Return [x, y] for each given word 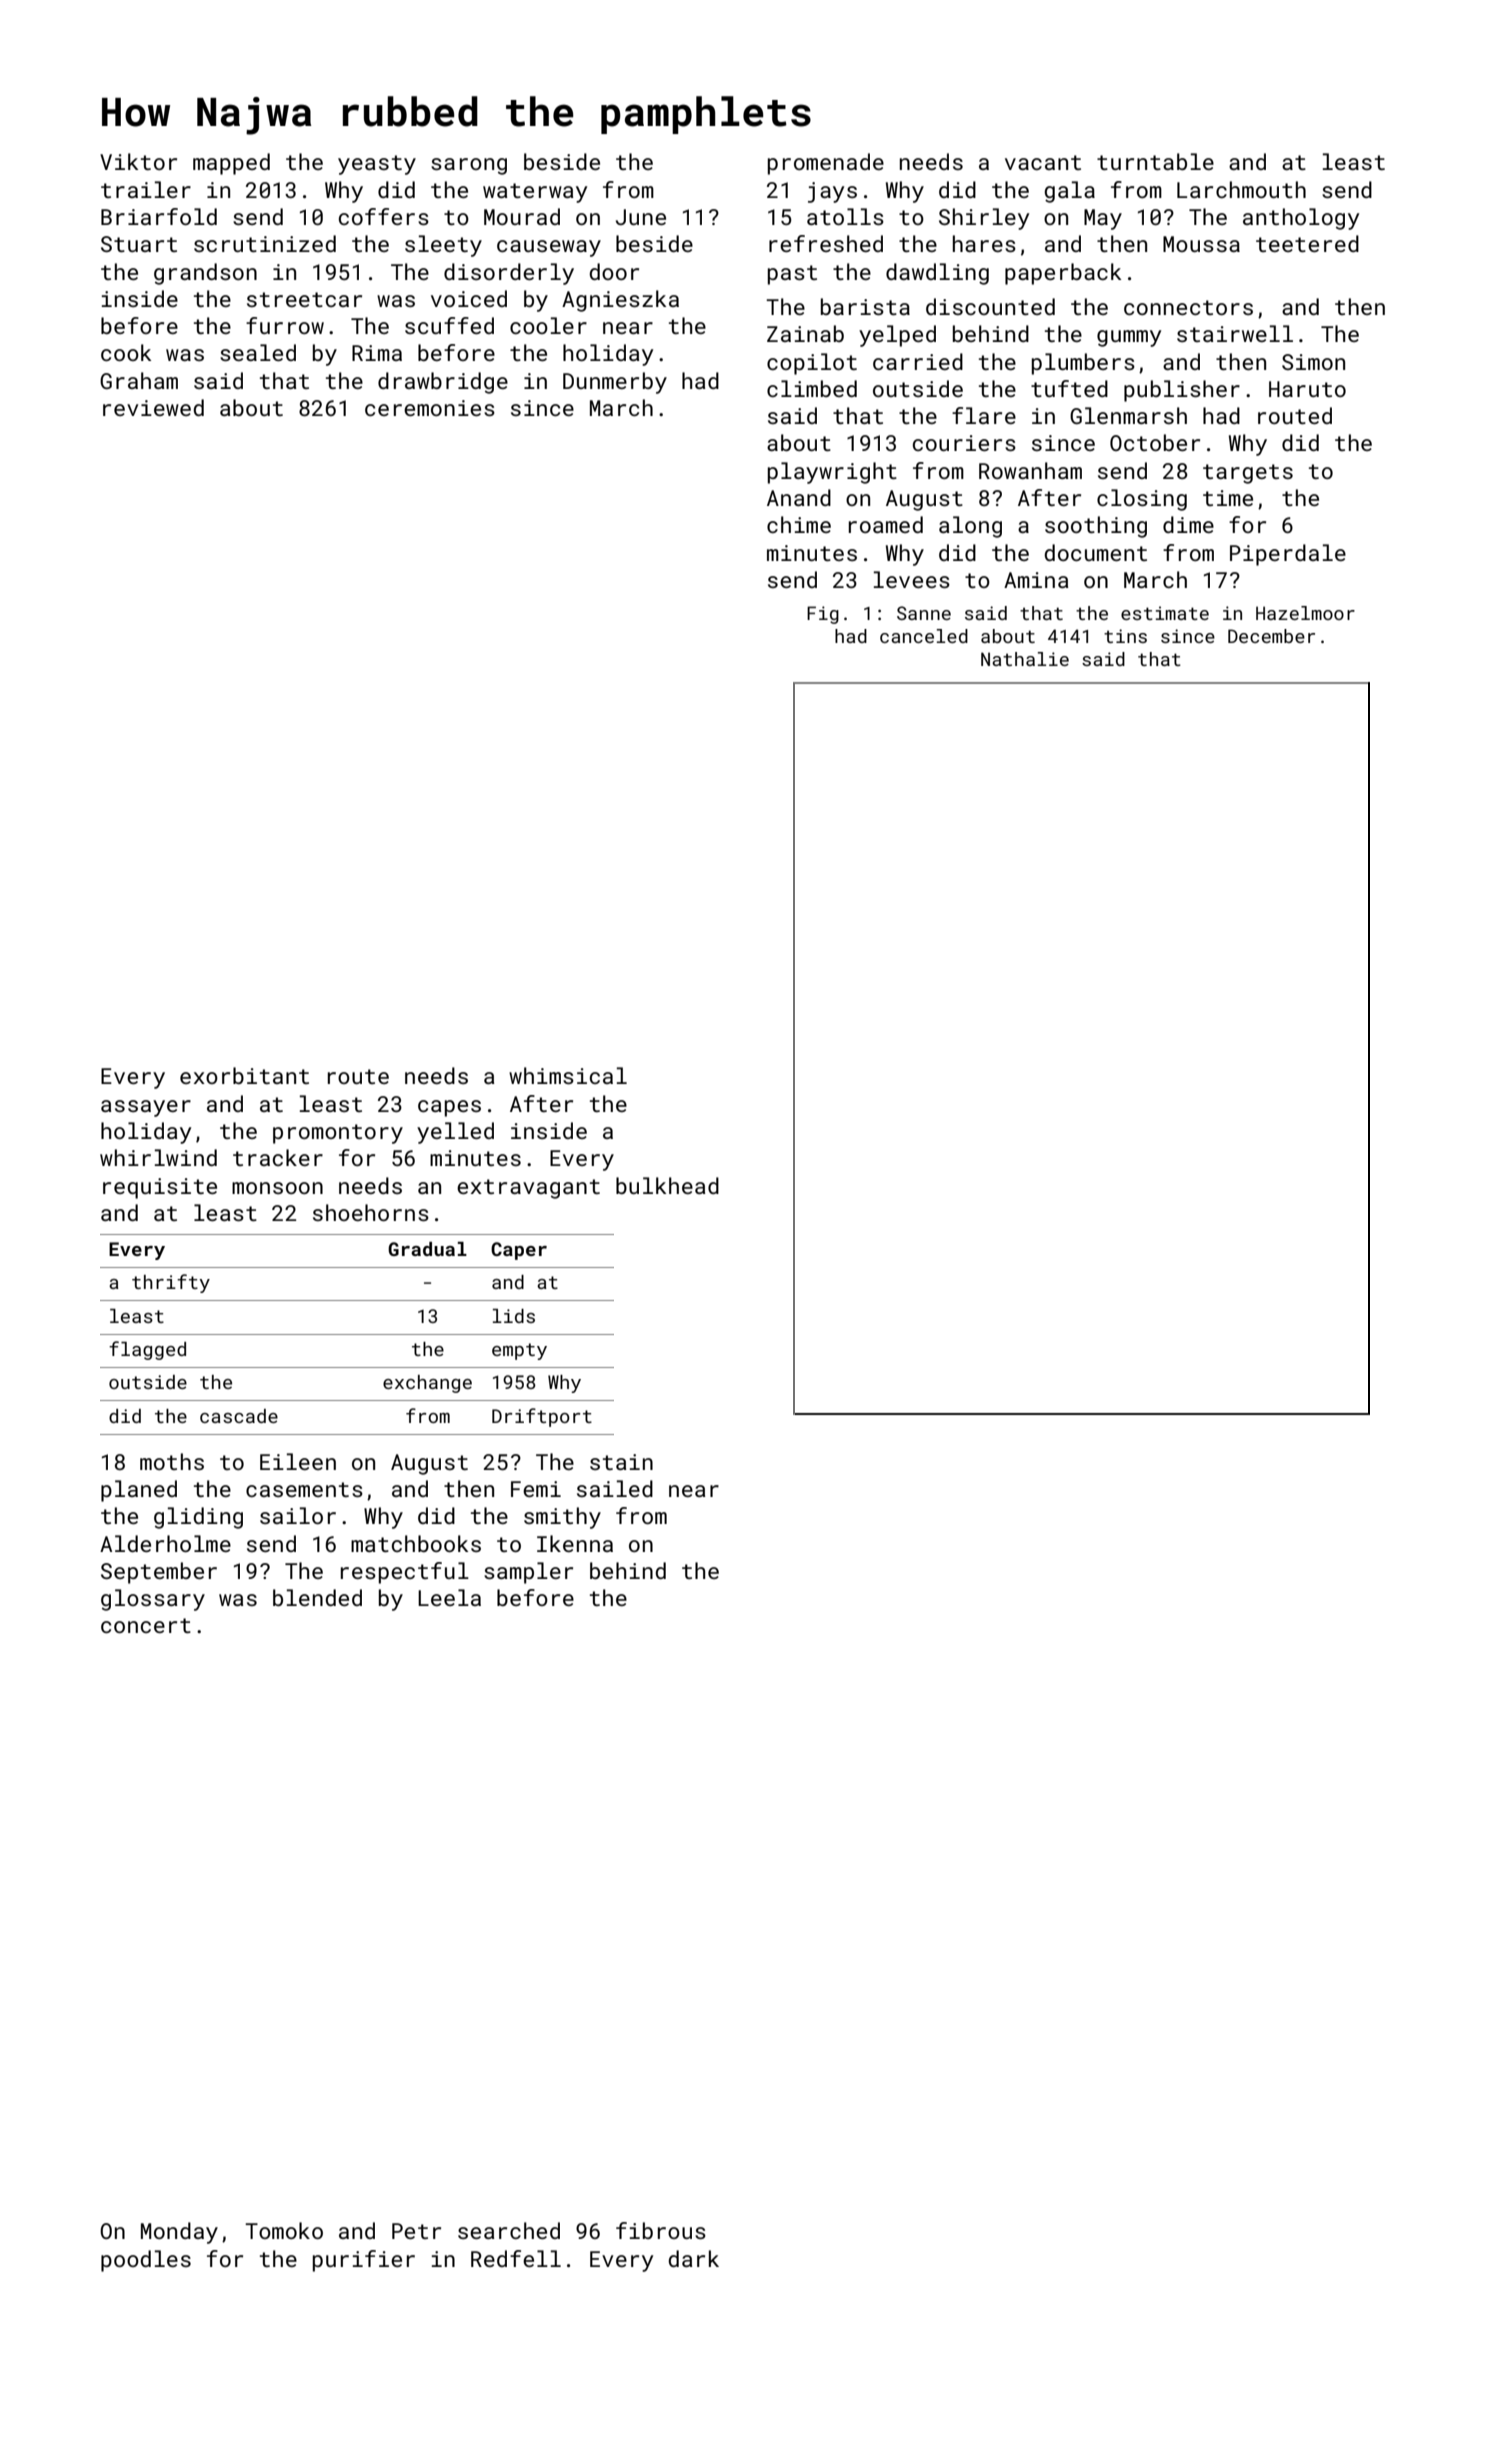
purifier [364, 2261]
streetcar [304, 299]
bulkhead [667, 1185]
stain [621, 1462]
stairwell [1235, 333]
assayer [146, 1108]
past [792, 275]
